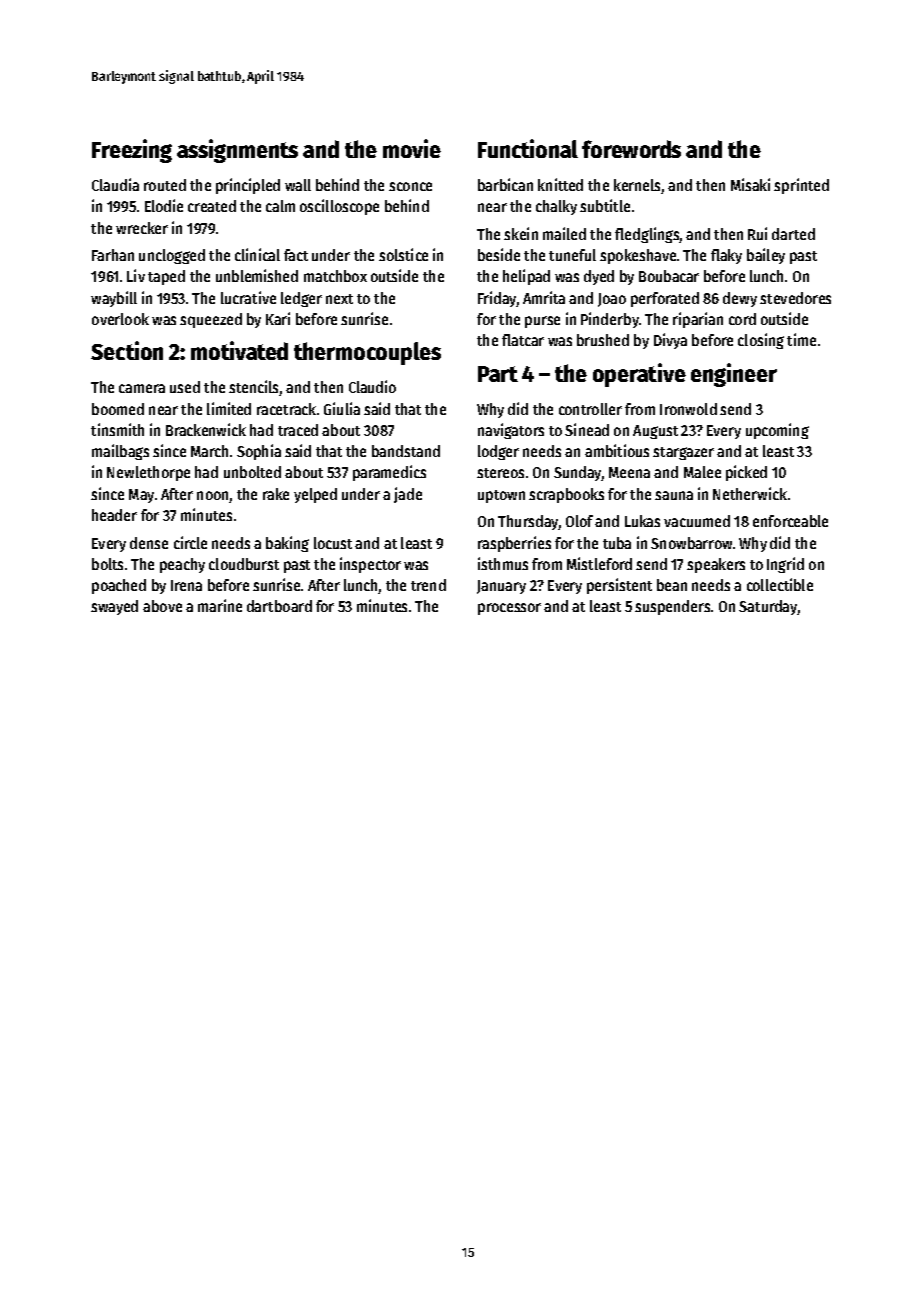 This image has width=924, height=1314. I want to click on tinsmith, so click(117, 429).
